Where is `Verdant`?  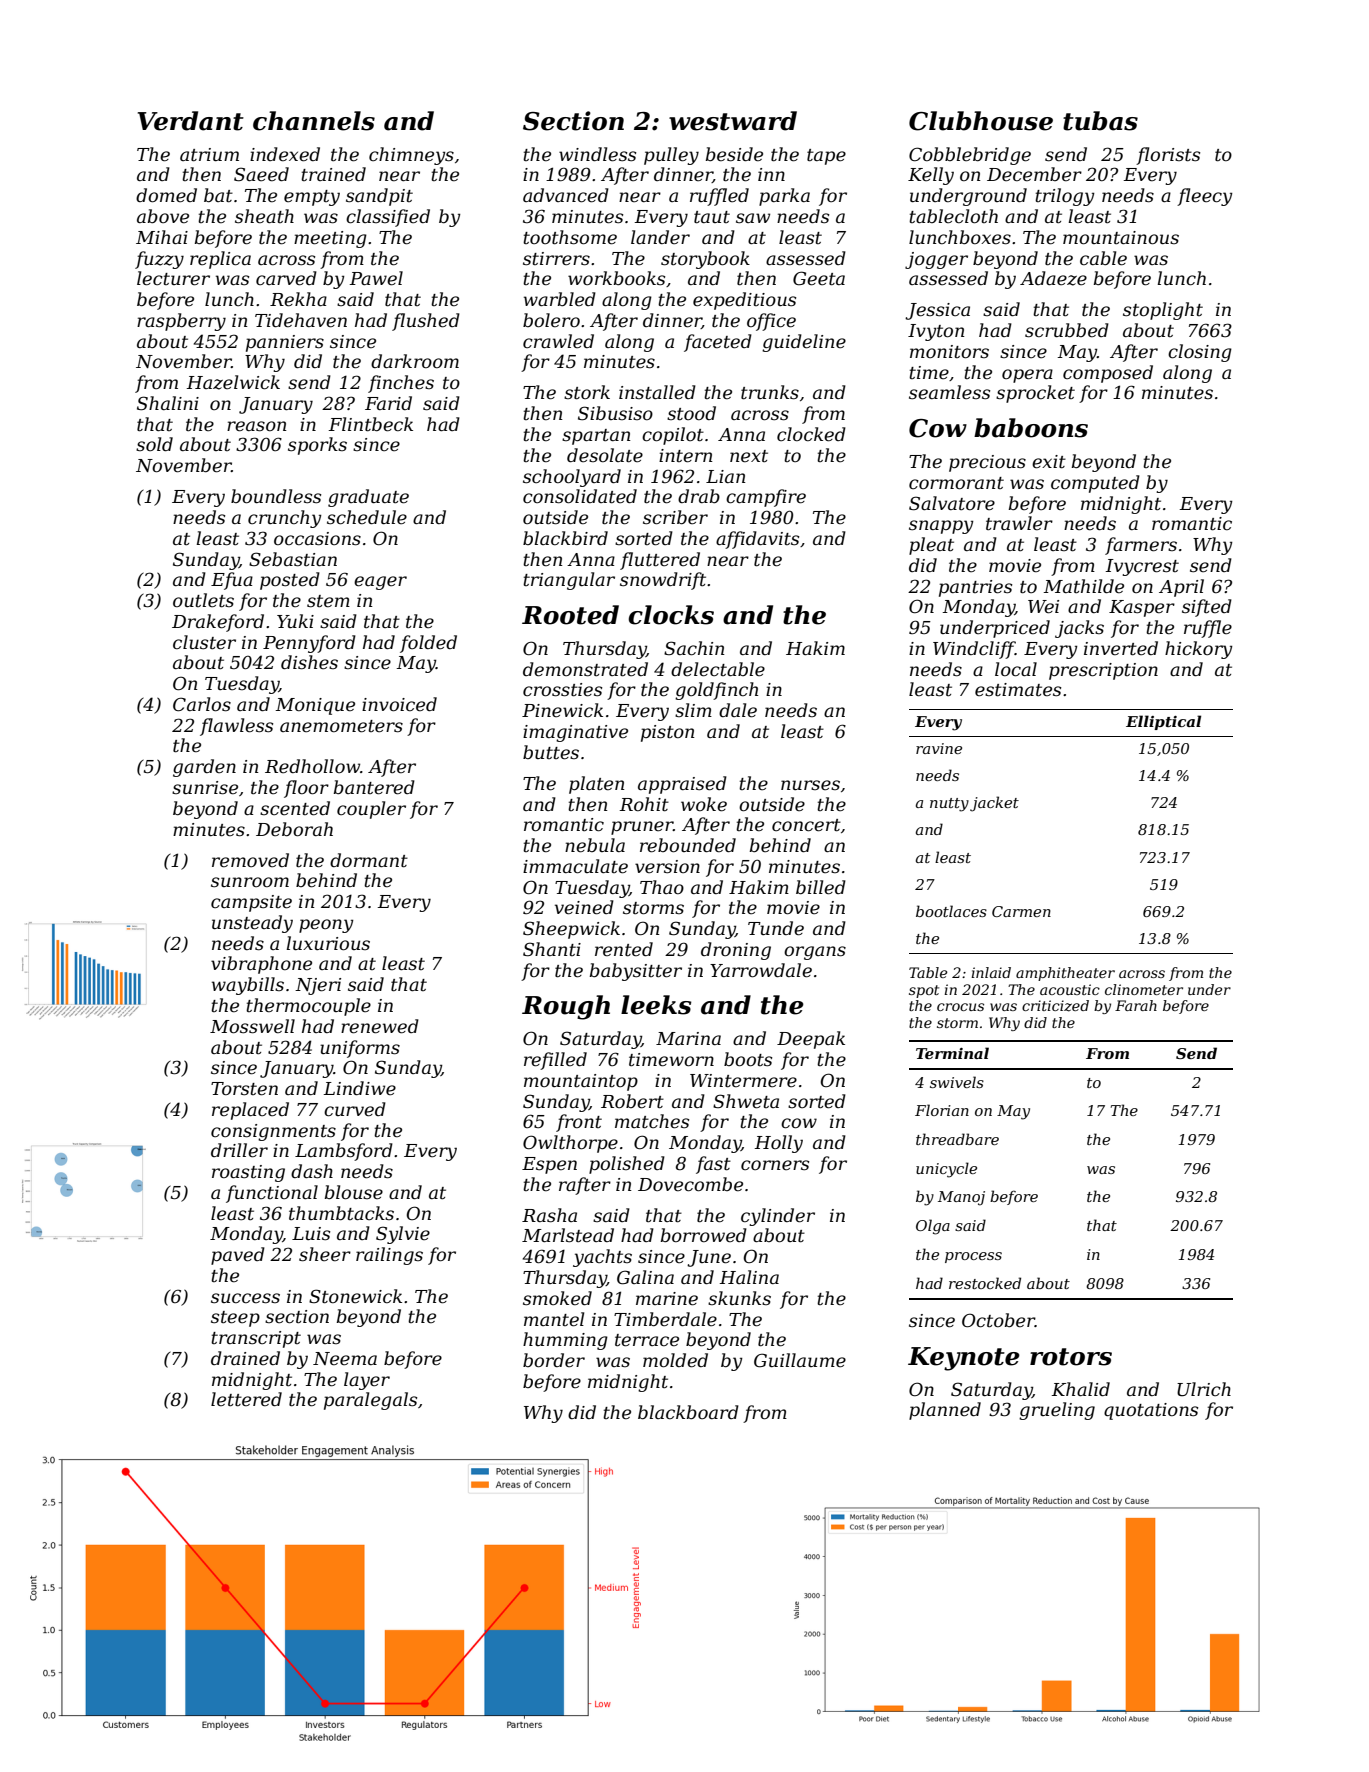 Verdant is located at coordinates (191, 121).
